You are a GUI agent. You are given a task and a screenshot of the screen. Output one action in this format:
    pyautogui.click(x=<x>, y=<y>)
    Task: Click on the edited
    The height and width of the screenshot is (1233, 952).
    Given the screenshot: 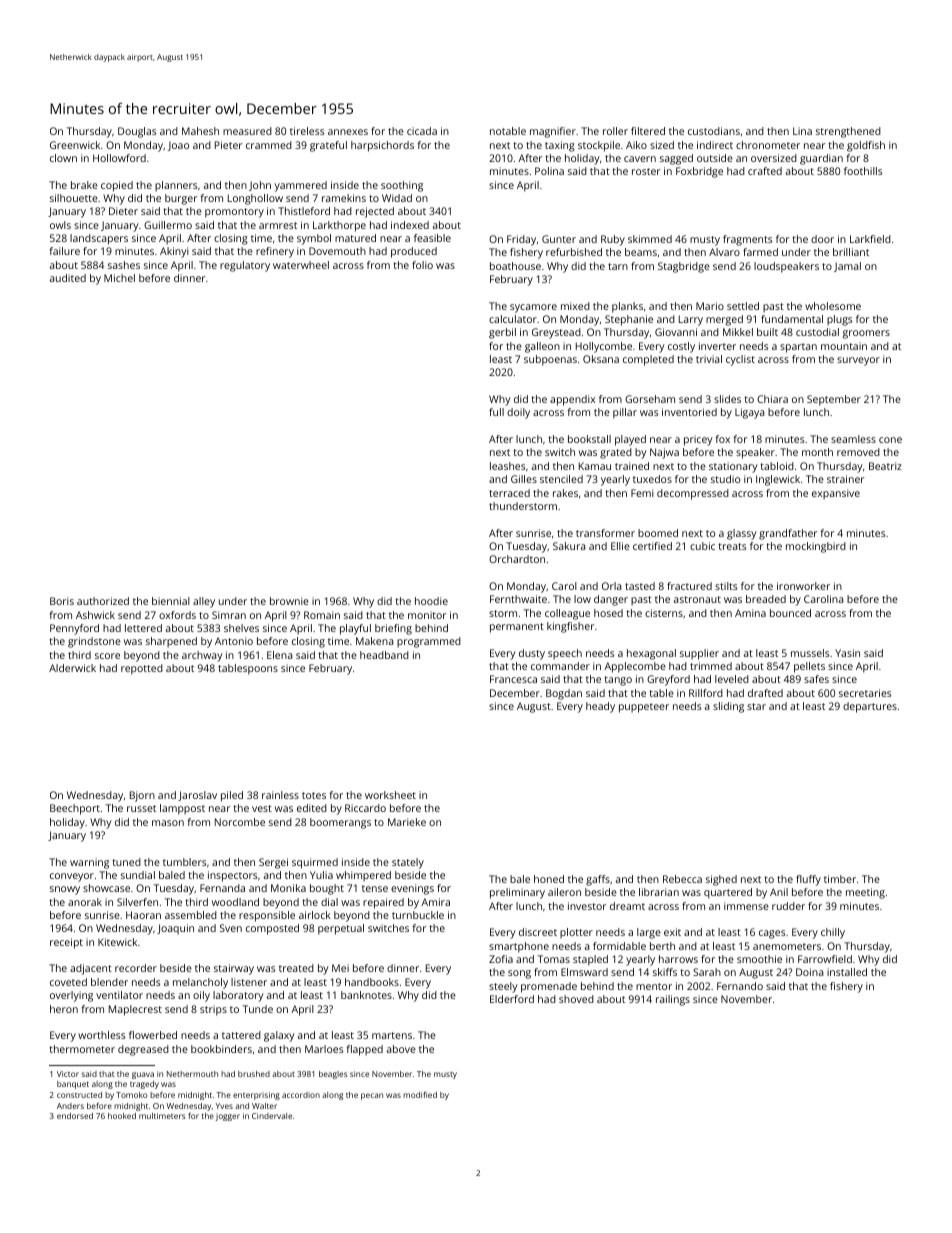 What is the action you would take?
    pyautogui.click(x=312, y=808)
